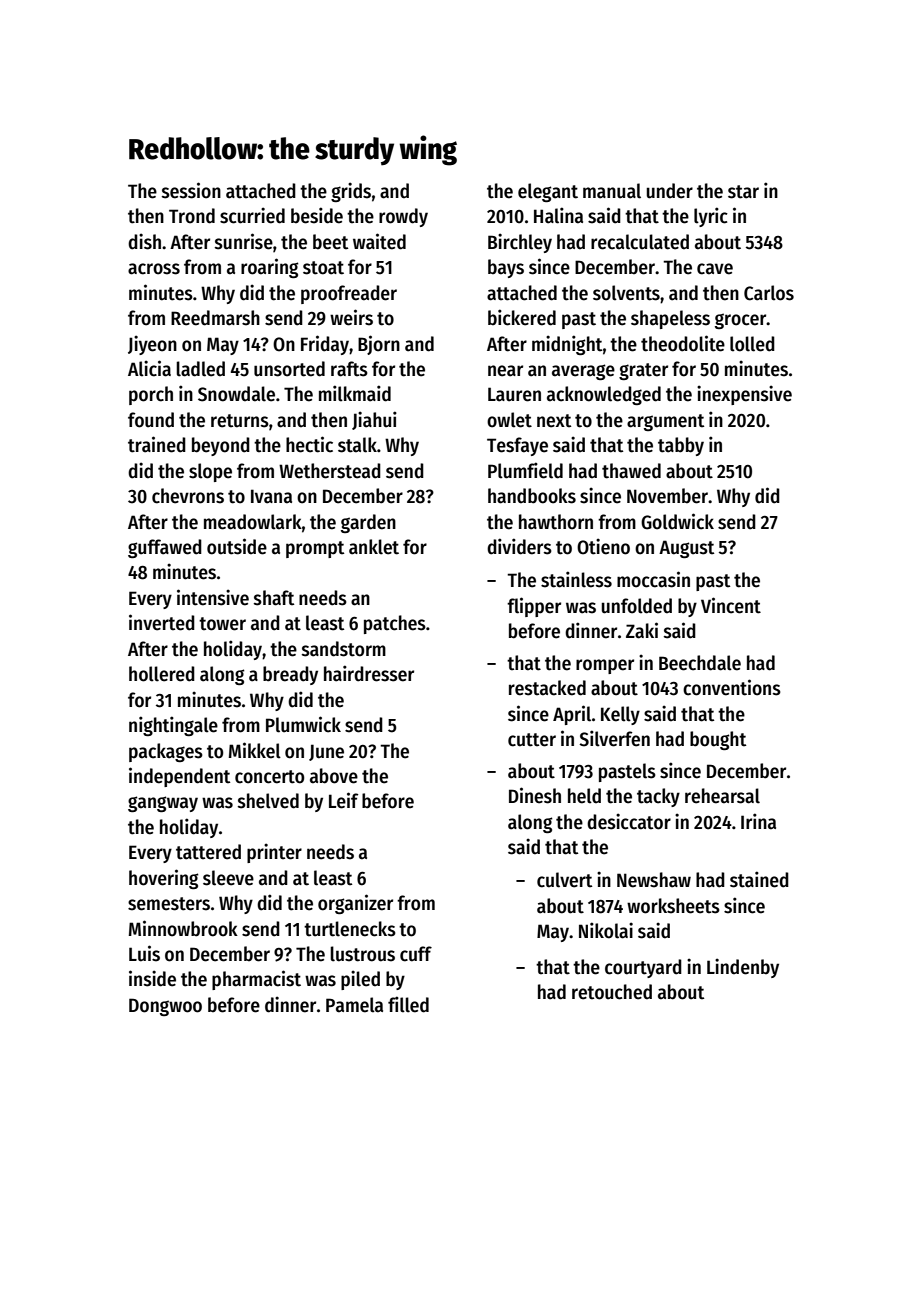  Describe the element at coordinates (548, 192) in the page. I see `elegant` at that location.
